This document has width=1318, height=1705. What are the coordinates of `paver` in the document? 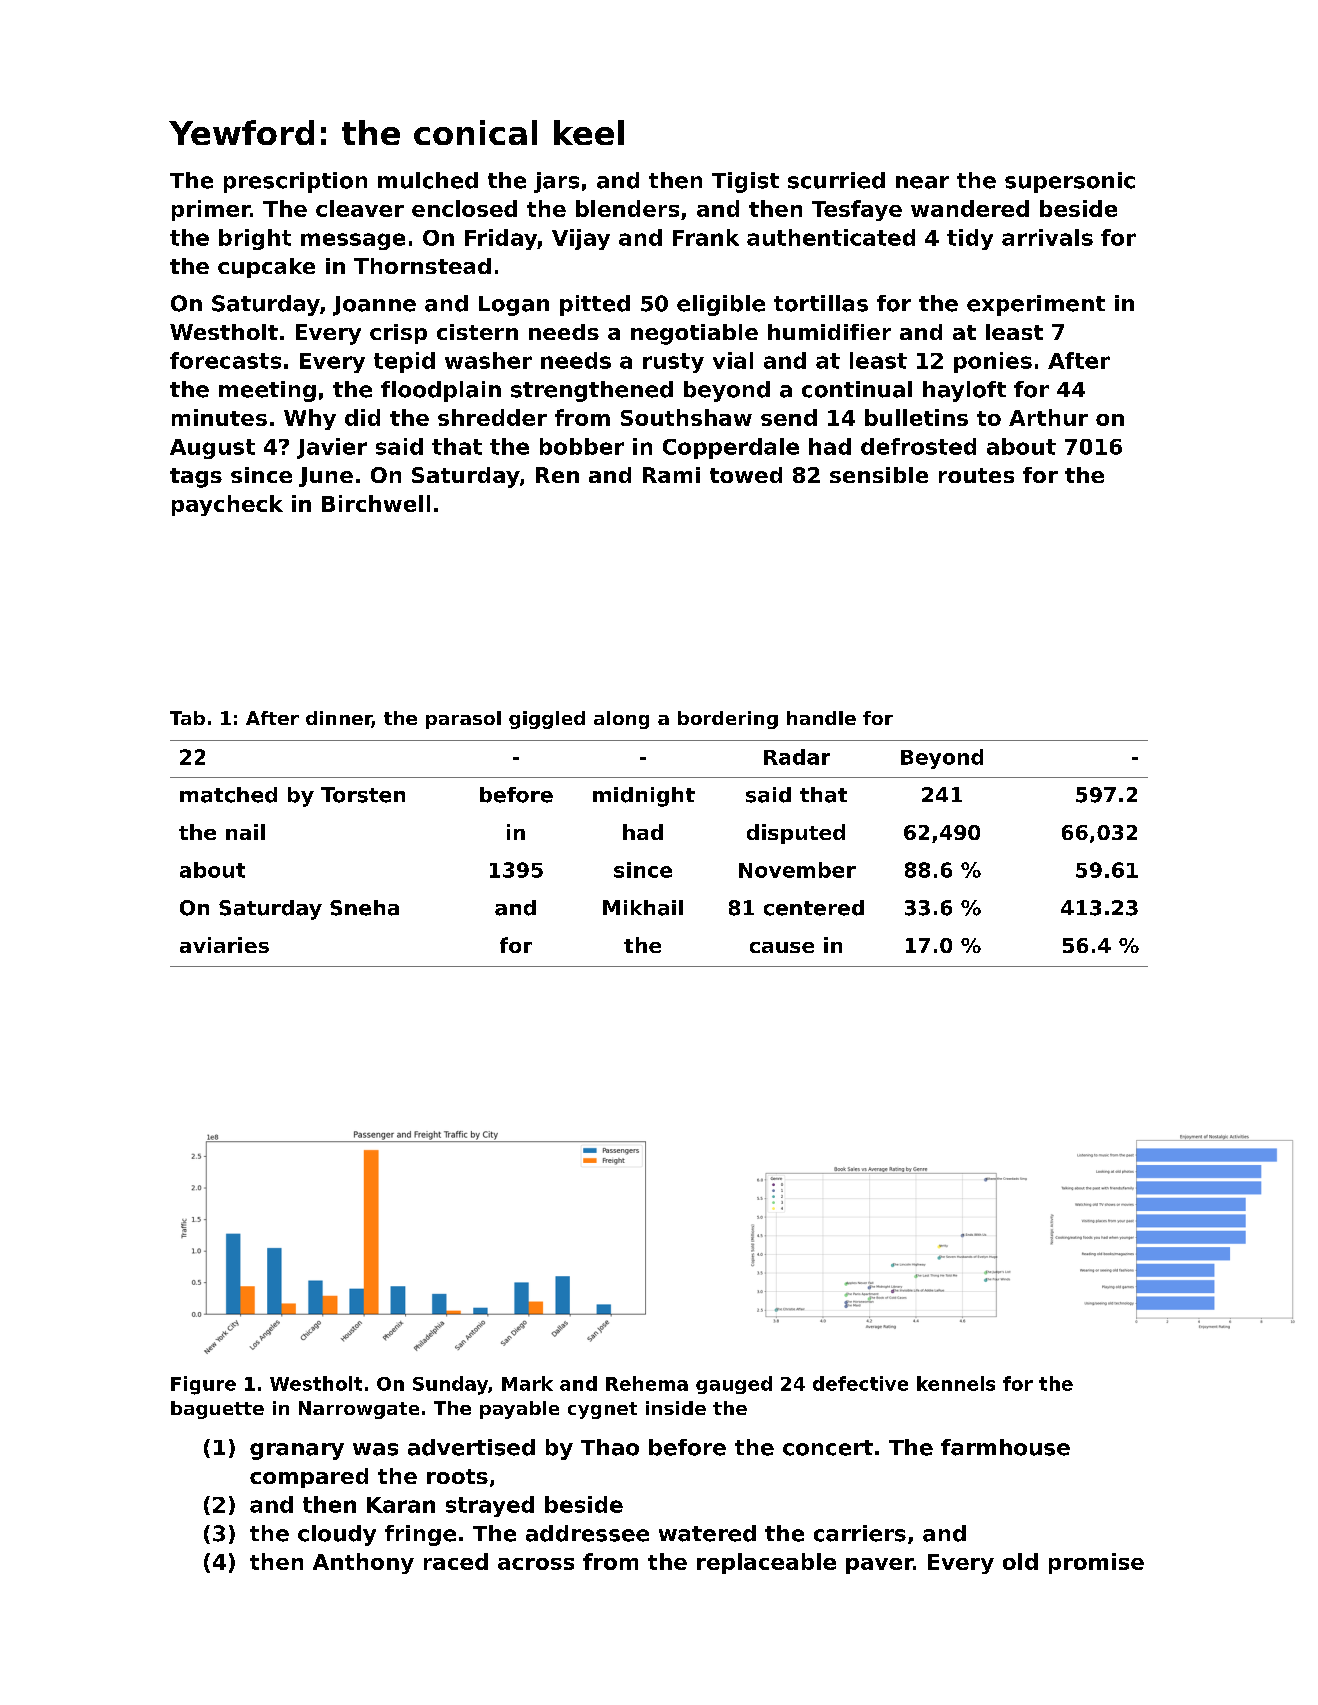 It's located at (879, 1566).
